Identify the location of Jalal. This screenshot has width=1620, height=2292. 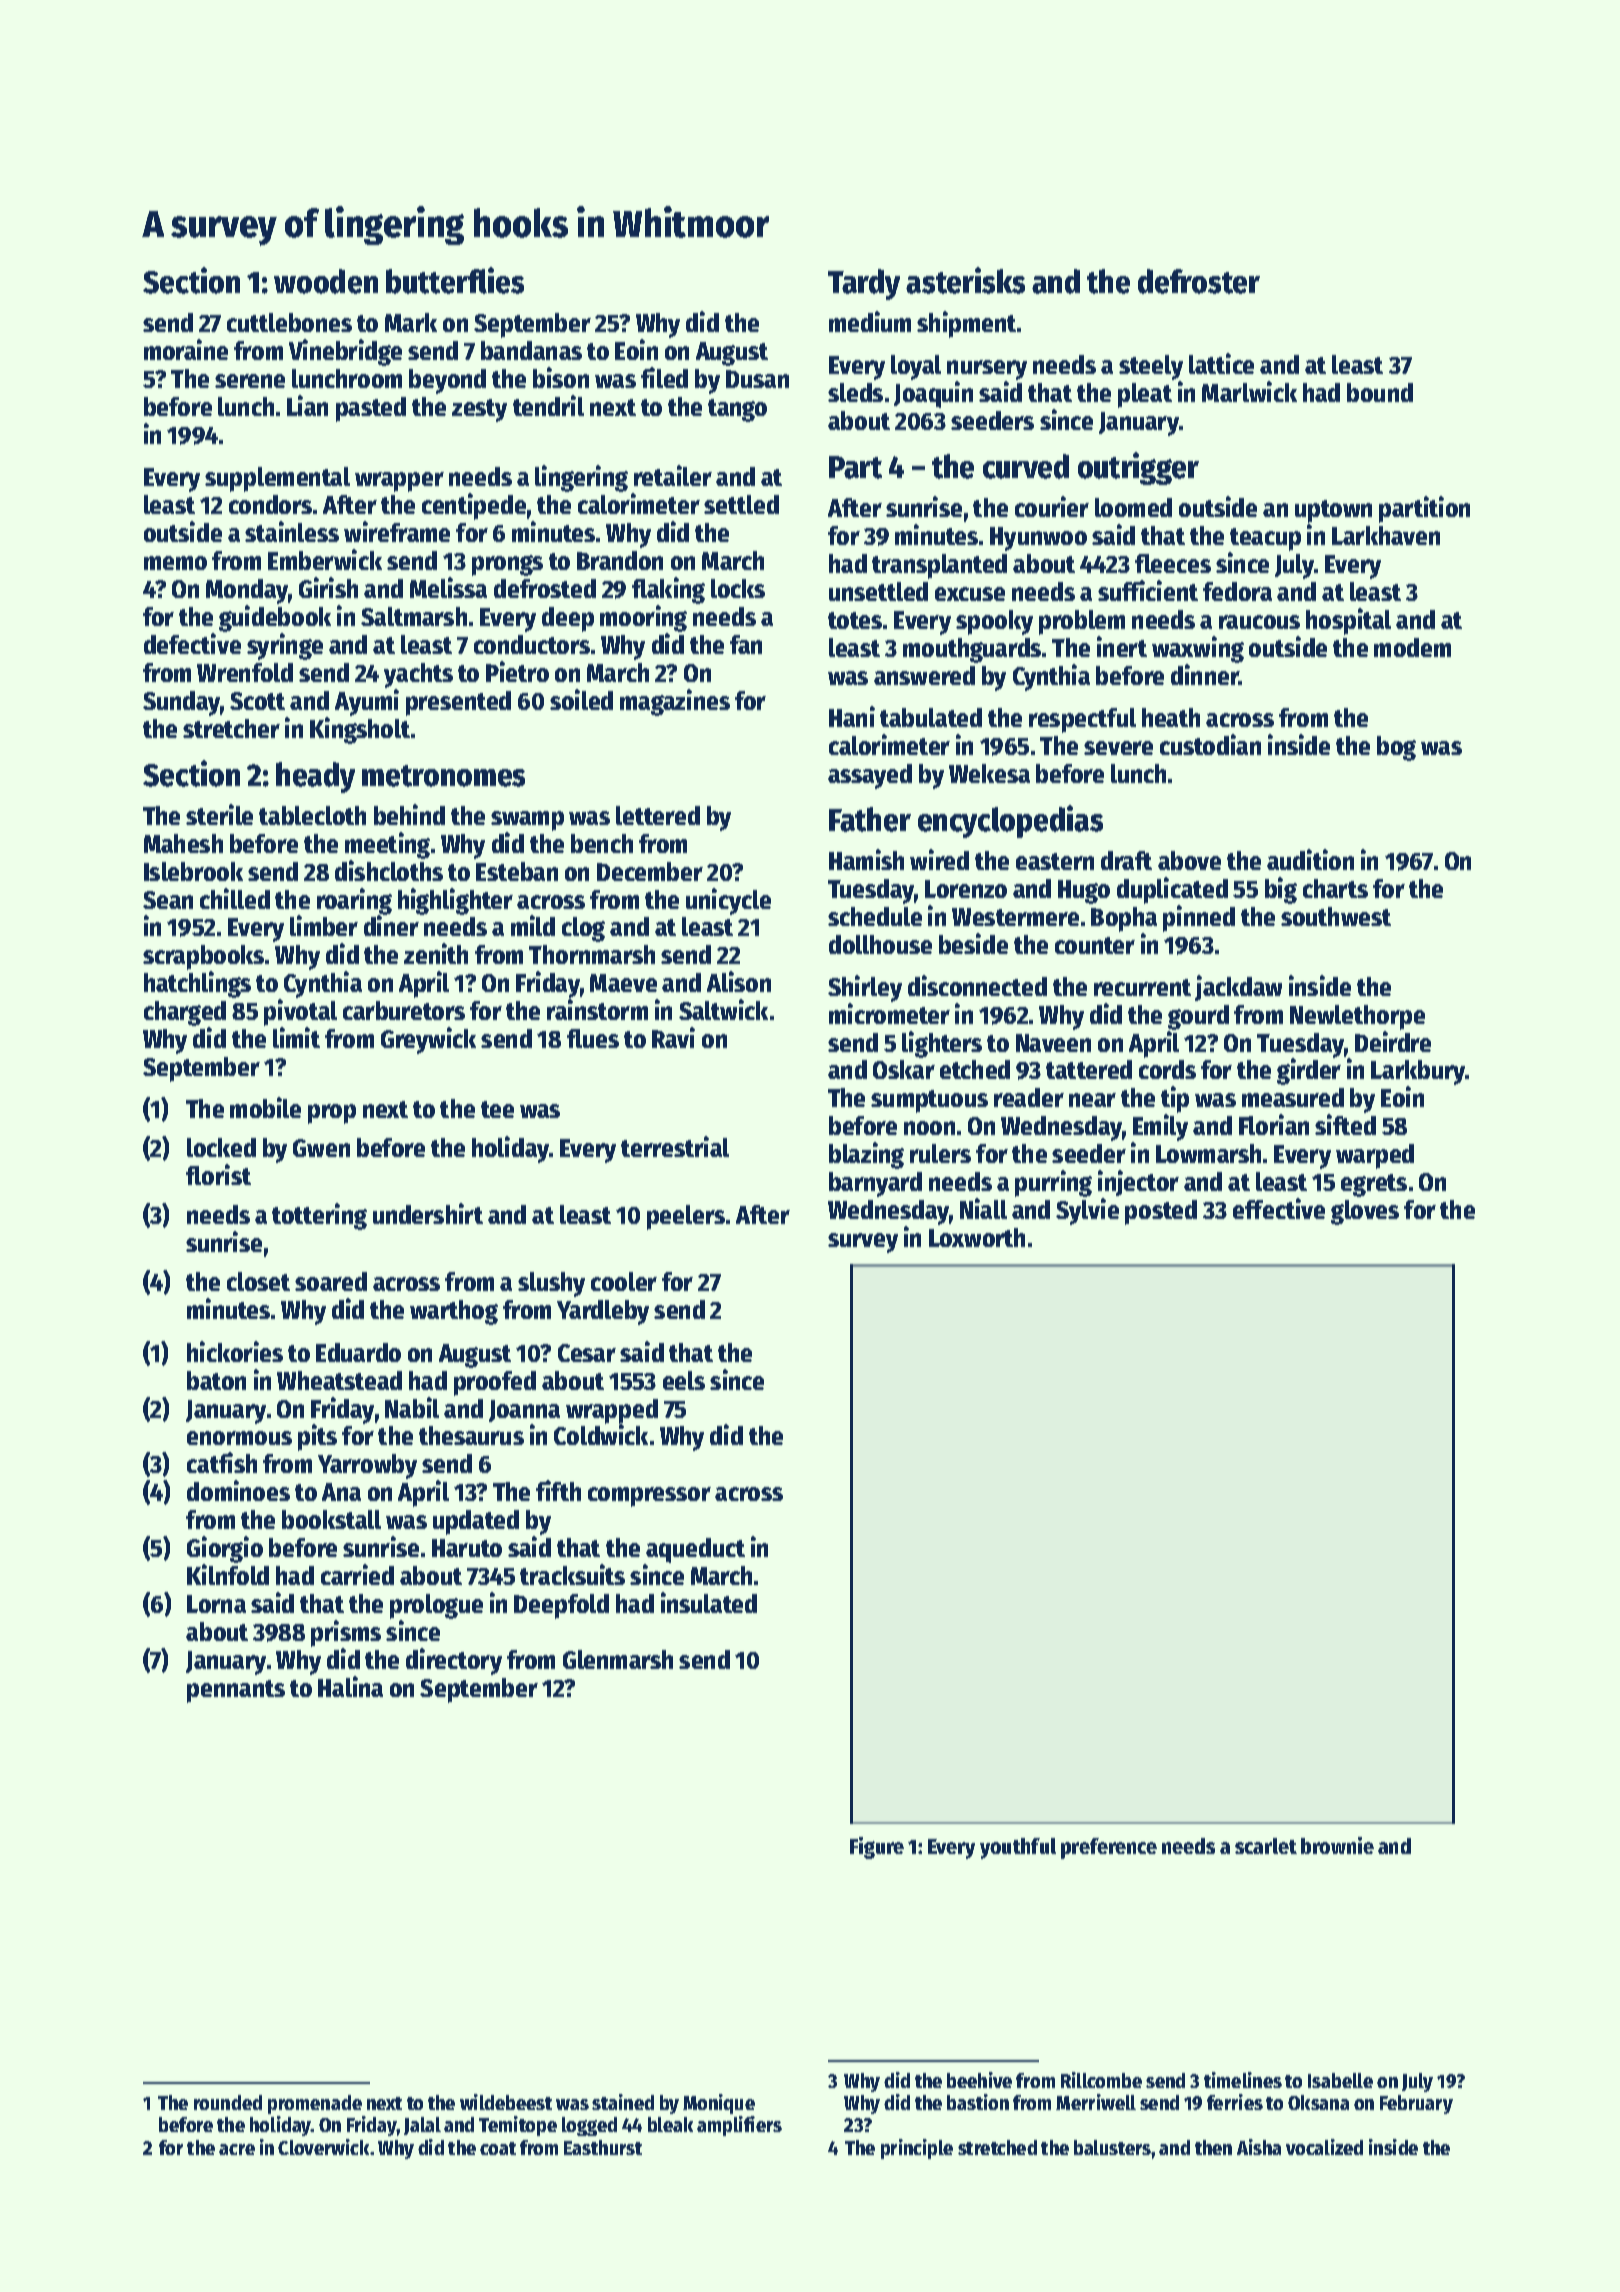
(422, 2126).
